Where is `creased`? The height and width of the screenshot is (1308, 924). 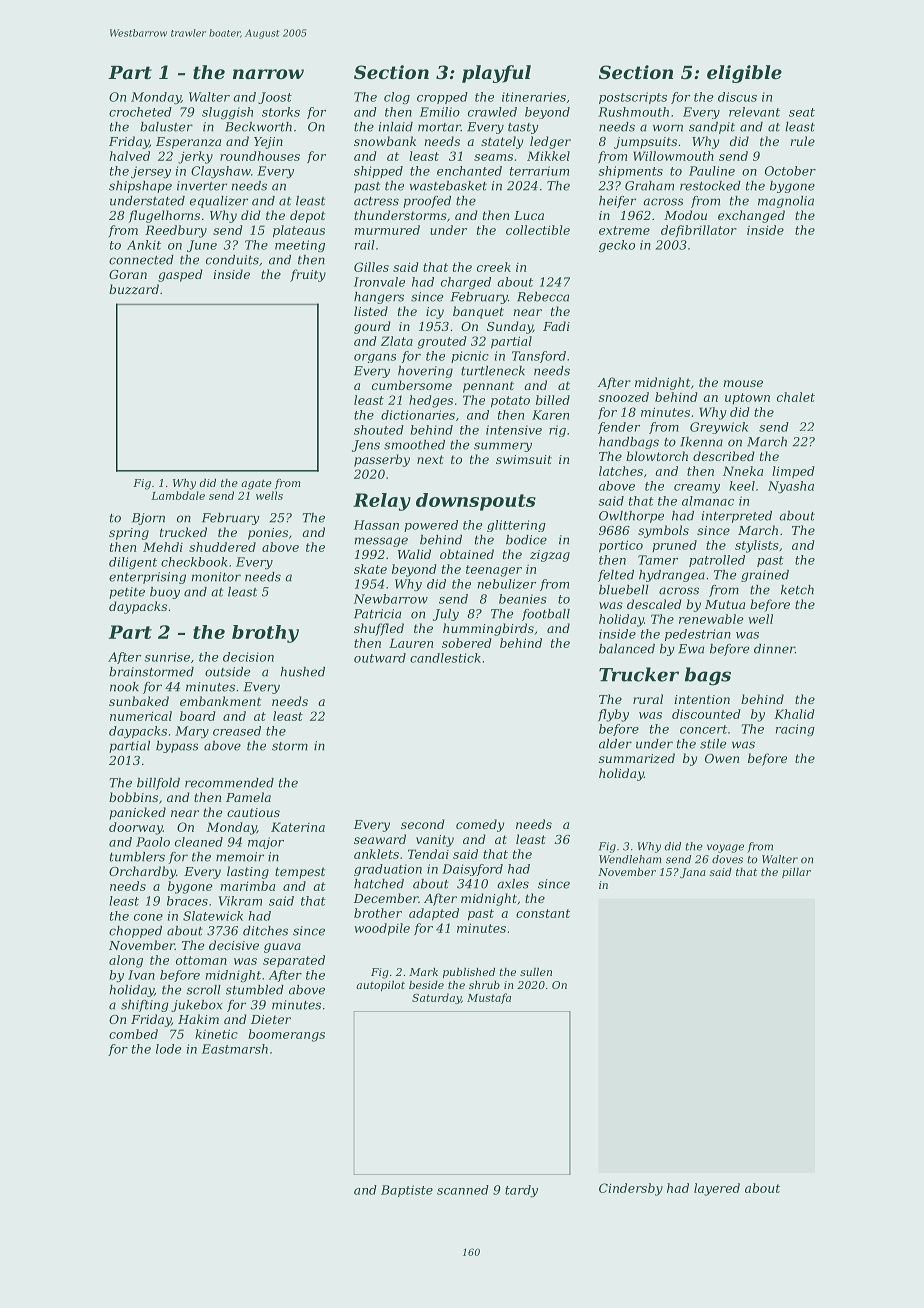
creased is located at coordinates (237, 731).
